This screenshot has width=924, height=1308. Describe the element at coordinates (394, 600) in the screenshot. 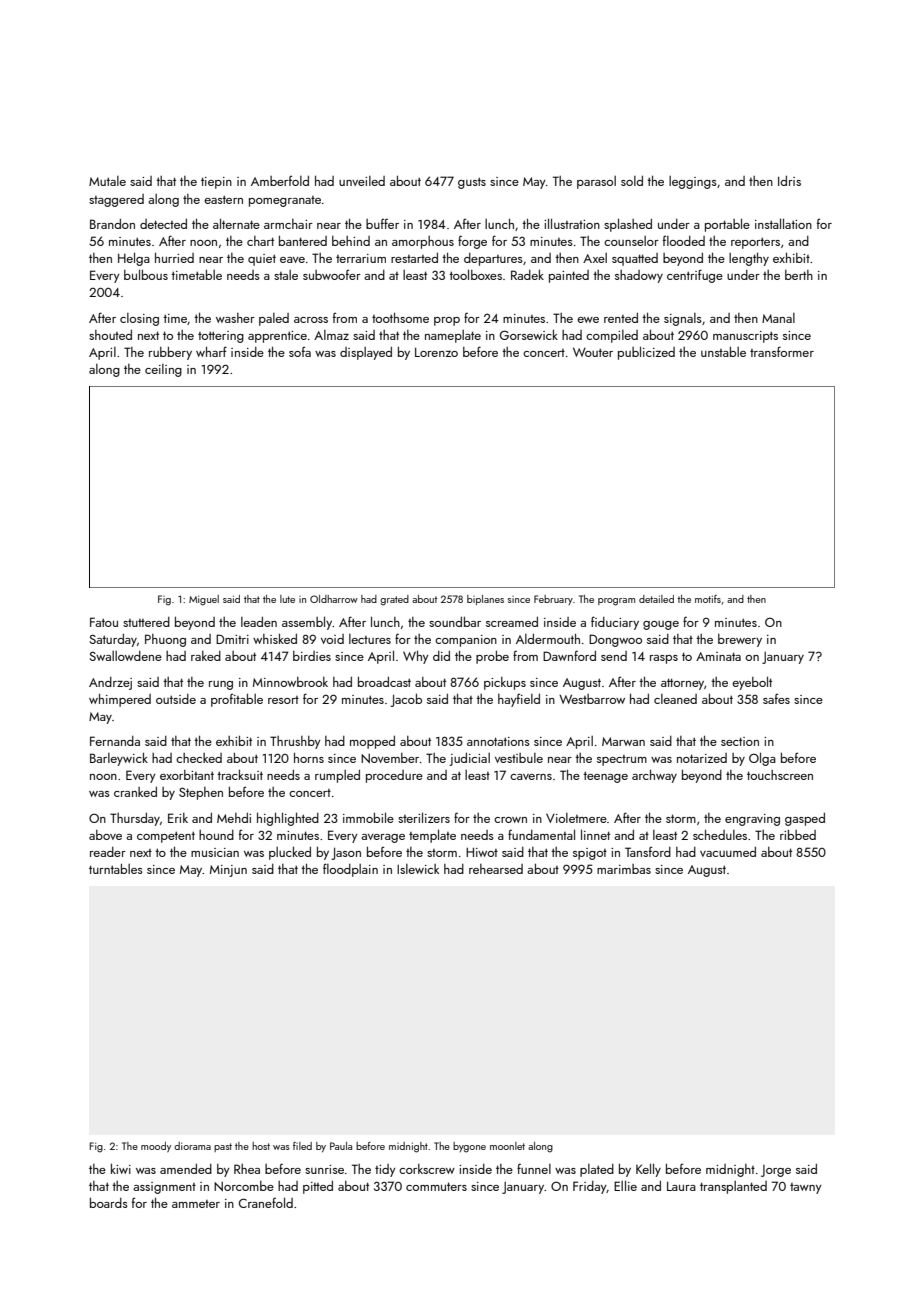

I see `grated` at that location.
